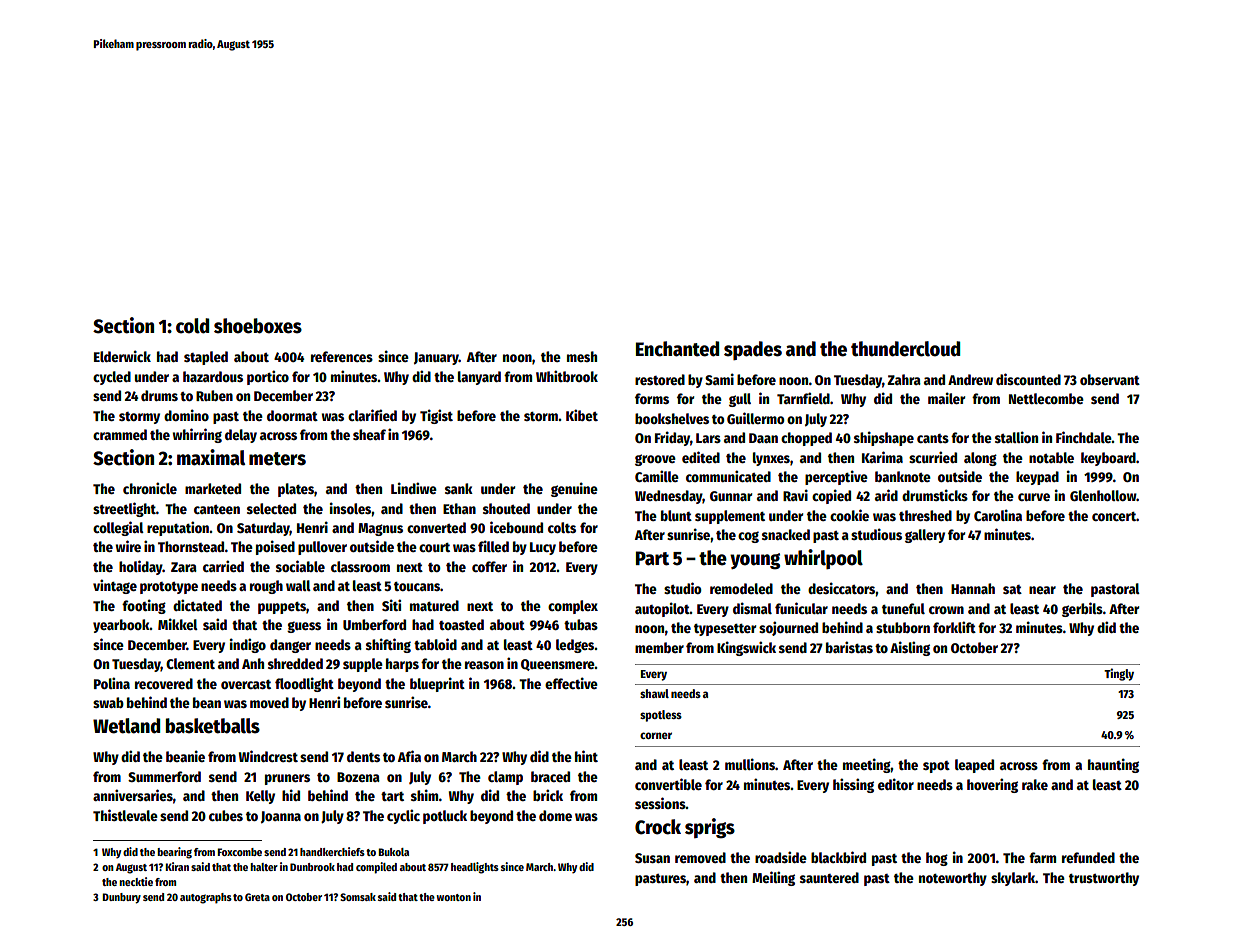 Image resolution: width=1233 pixels, height=952 pixels. What do you see at coordinates (925, 536) in the screenshot?
I see `gallery` at bounding box center [925, 536].
